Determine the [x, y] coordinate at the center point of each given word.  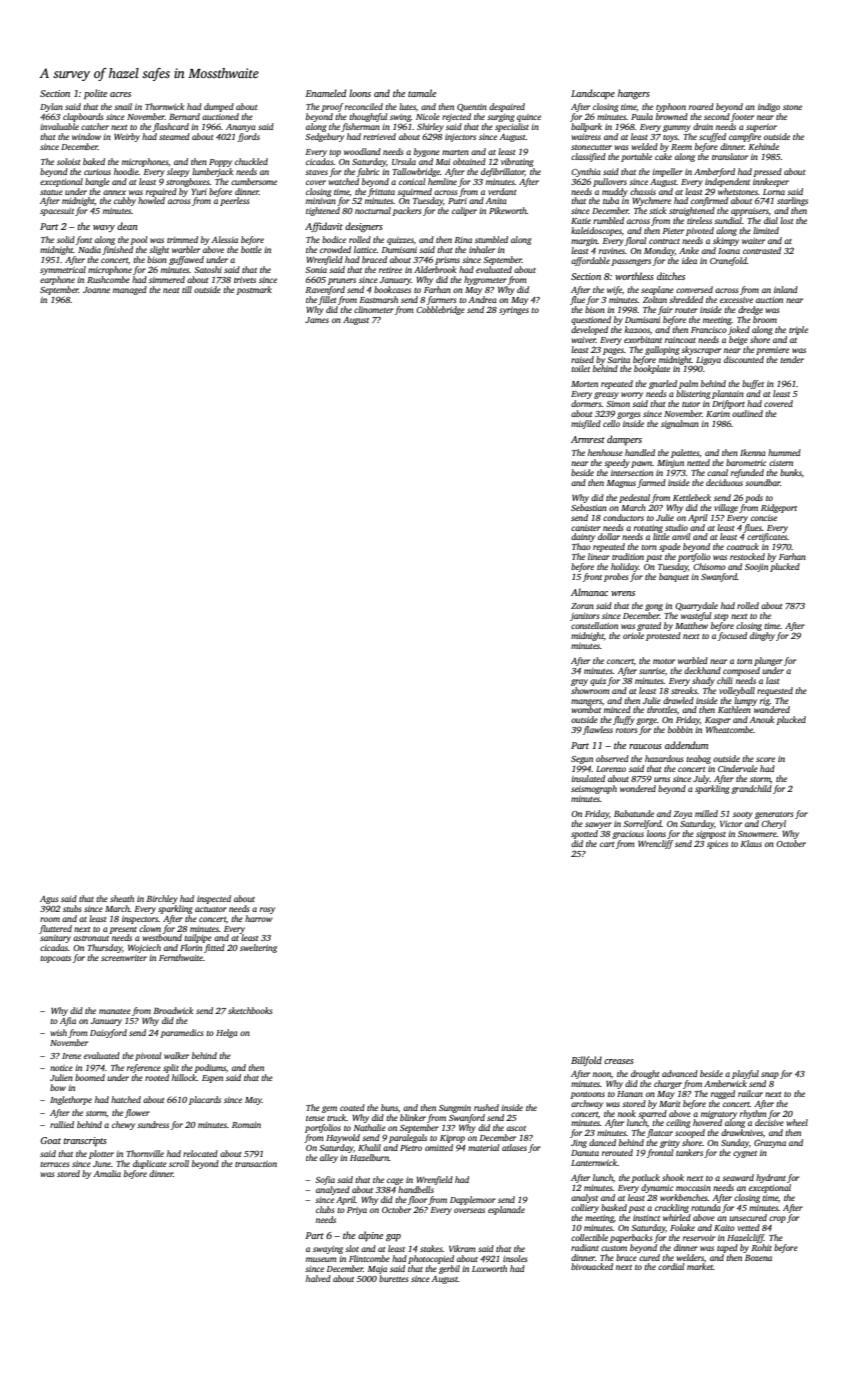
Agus [49, 900]
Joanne [96, 290]
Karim [718, 414]
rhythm [753, 1114]
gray [579, 682]
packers [407, 211]
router [686, 310]
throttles [662, 709]
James [317, 320]
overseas [469, 1210]
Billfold [586, 1061]
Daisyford [108, 1033]
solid [66, 239]
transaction [256, 1164]
